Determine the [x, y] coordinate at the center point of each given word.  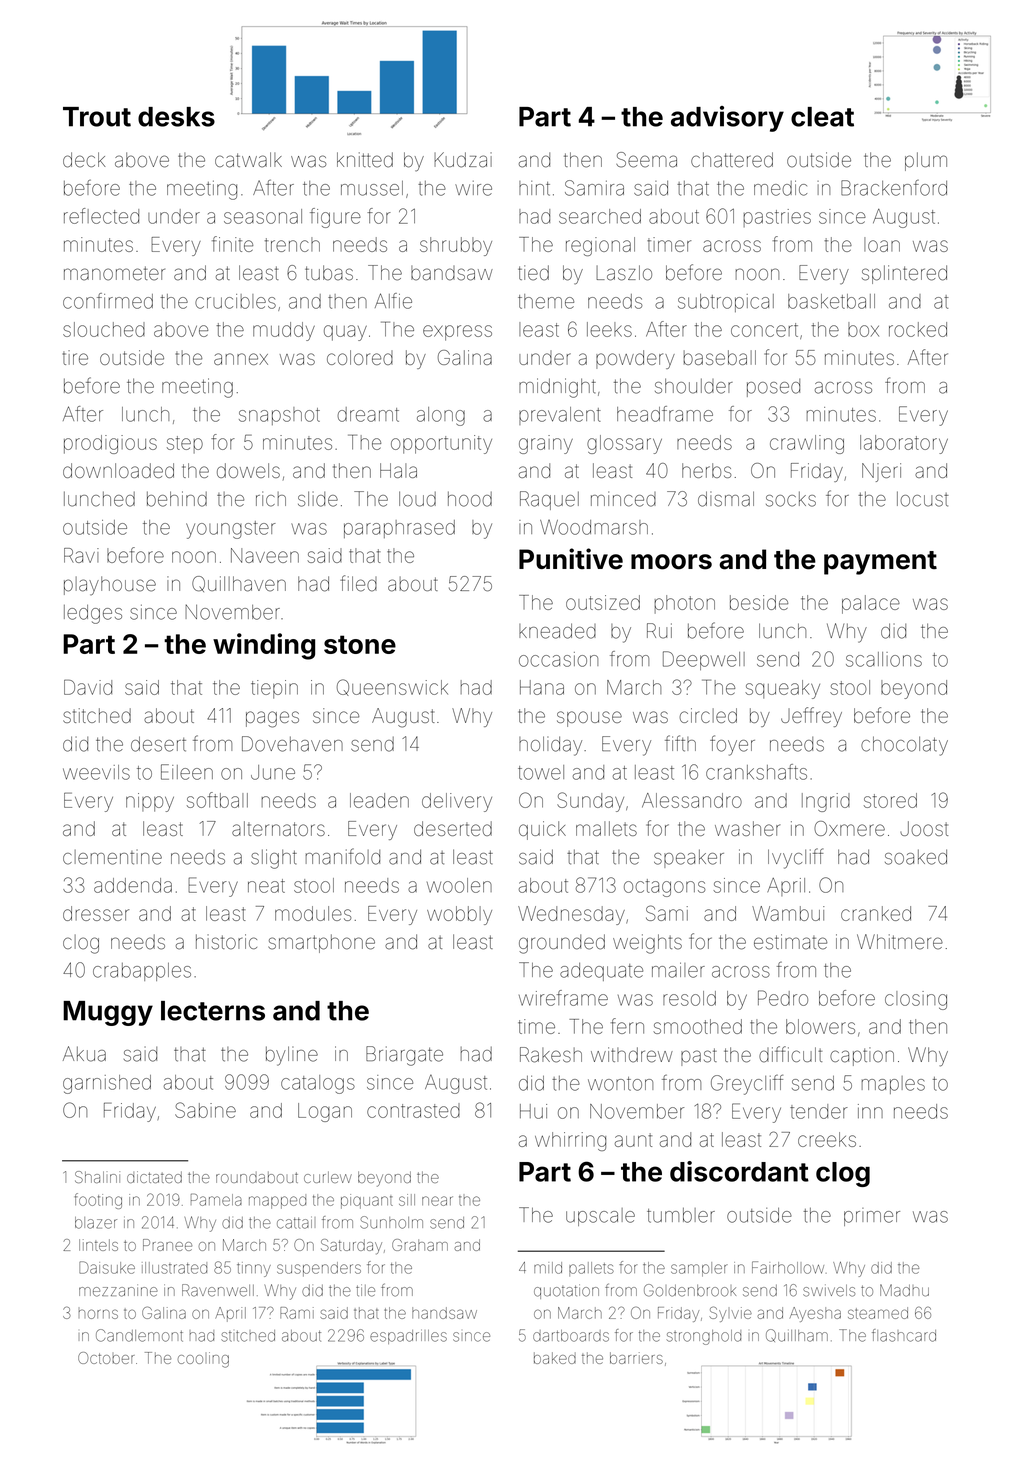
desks [176, 117]
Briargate [404, 1056]
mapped [277, 1202]
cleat [822, 117]
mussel [372, 188]
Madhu [904, 1290]
